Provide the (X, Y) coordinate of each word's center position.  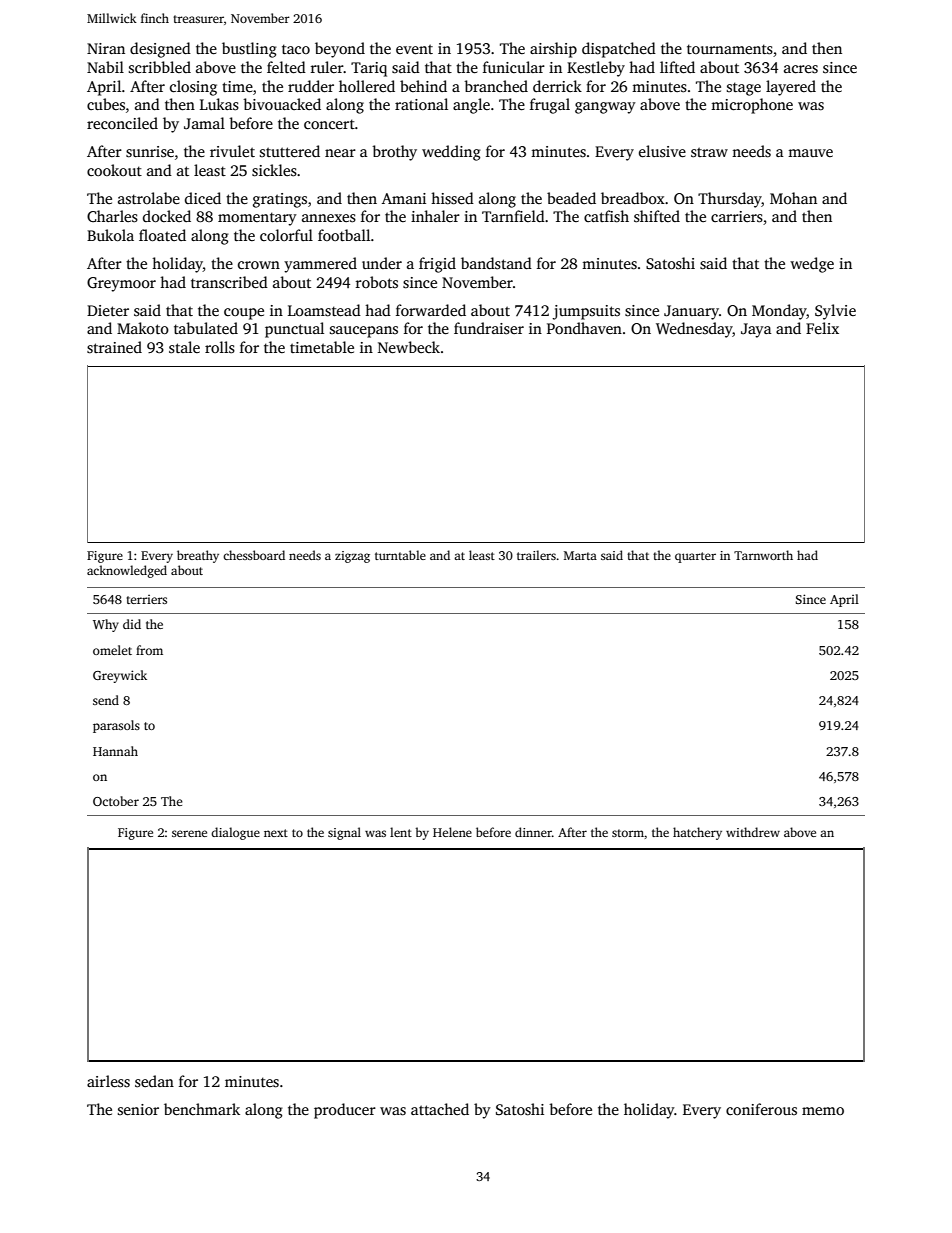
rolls (220, 347)
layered (791, 88)
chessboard (254, 555)
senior (138, 1109)
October (116, 801)
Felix (822, 328)
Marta (580, 555)
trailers (536, 555)
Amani (404, 198)
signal (344, 833)
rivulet (232, 151)
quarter (695, 557)
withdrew (753, 832)
